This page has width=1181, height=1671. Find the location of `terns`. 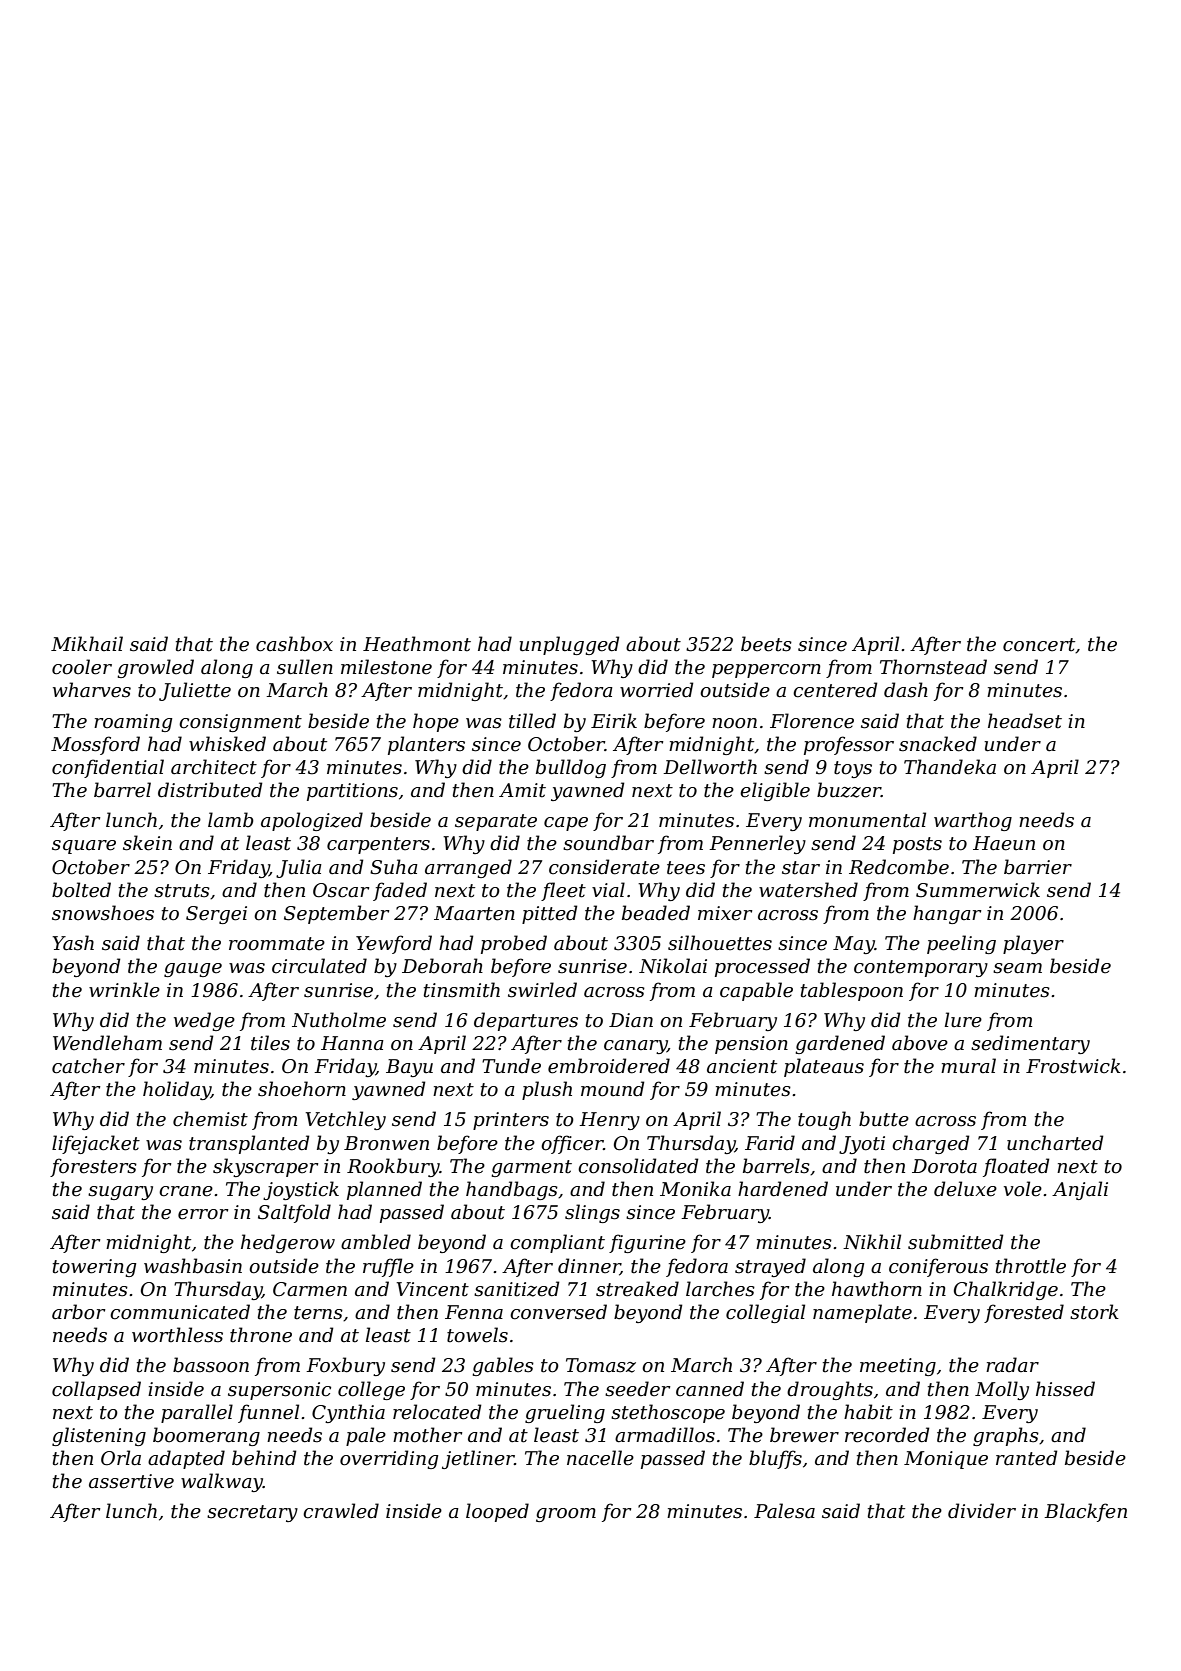

terns is located at coordinates (318, 1313).
